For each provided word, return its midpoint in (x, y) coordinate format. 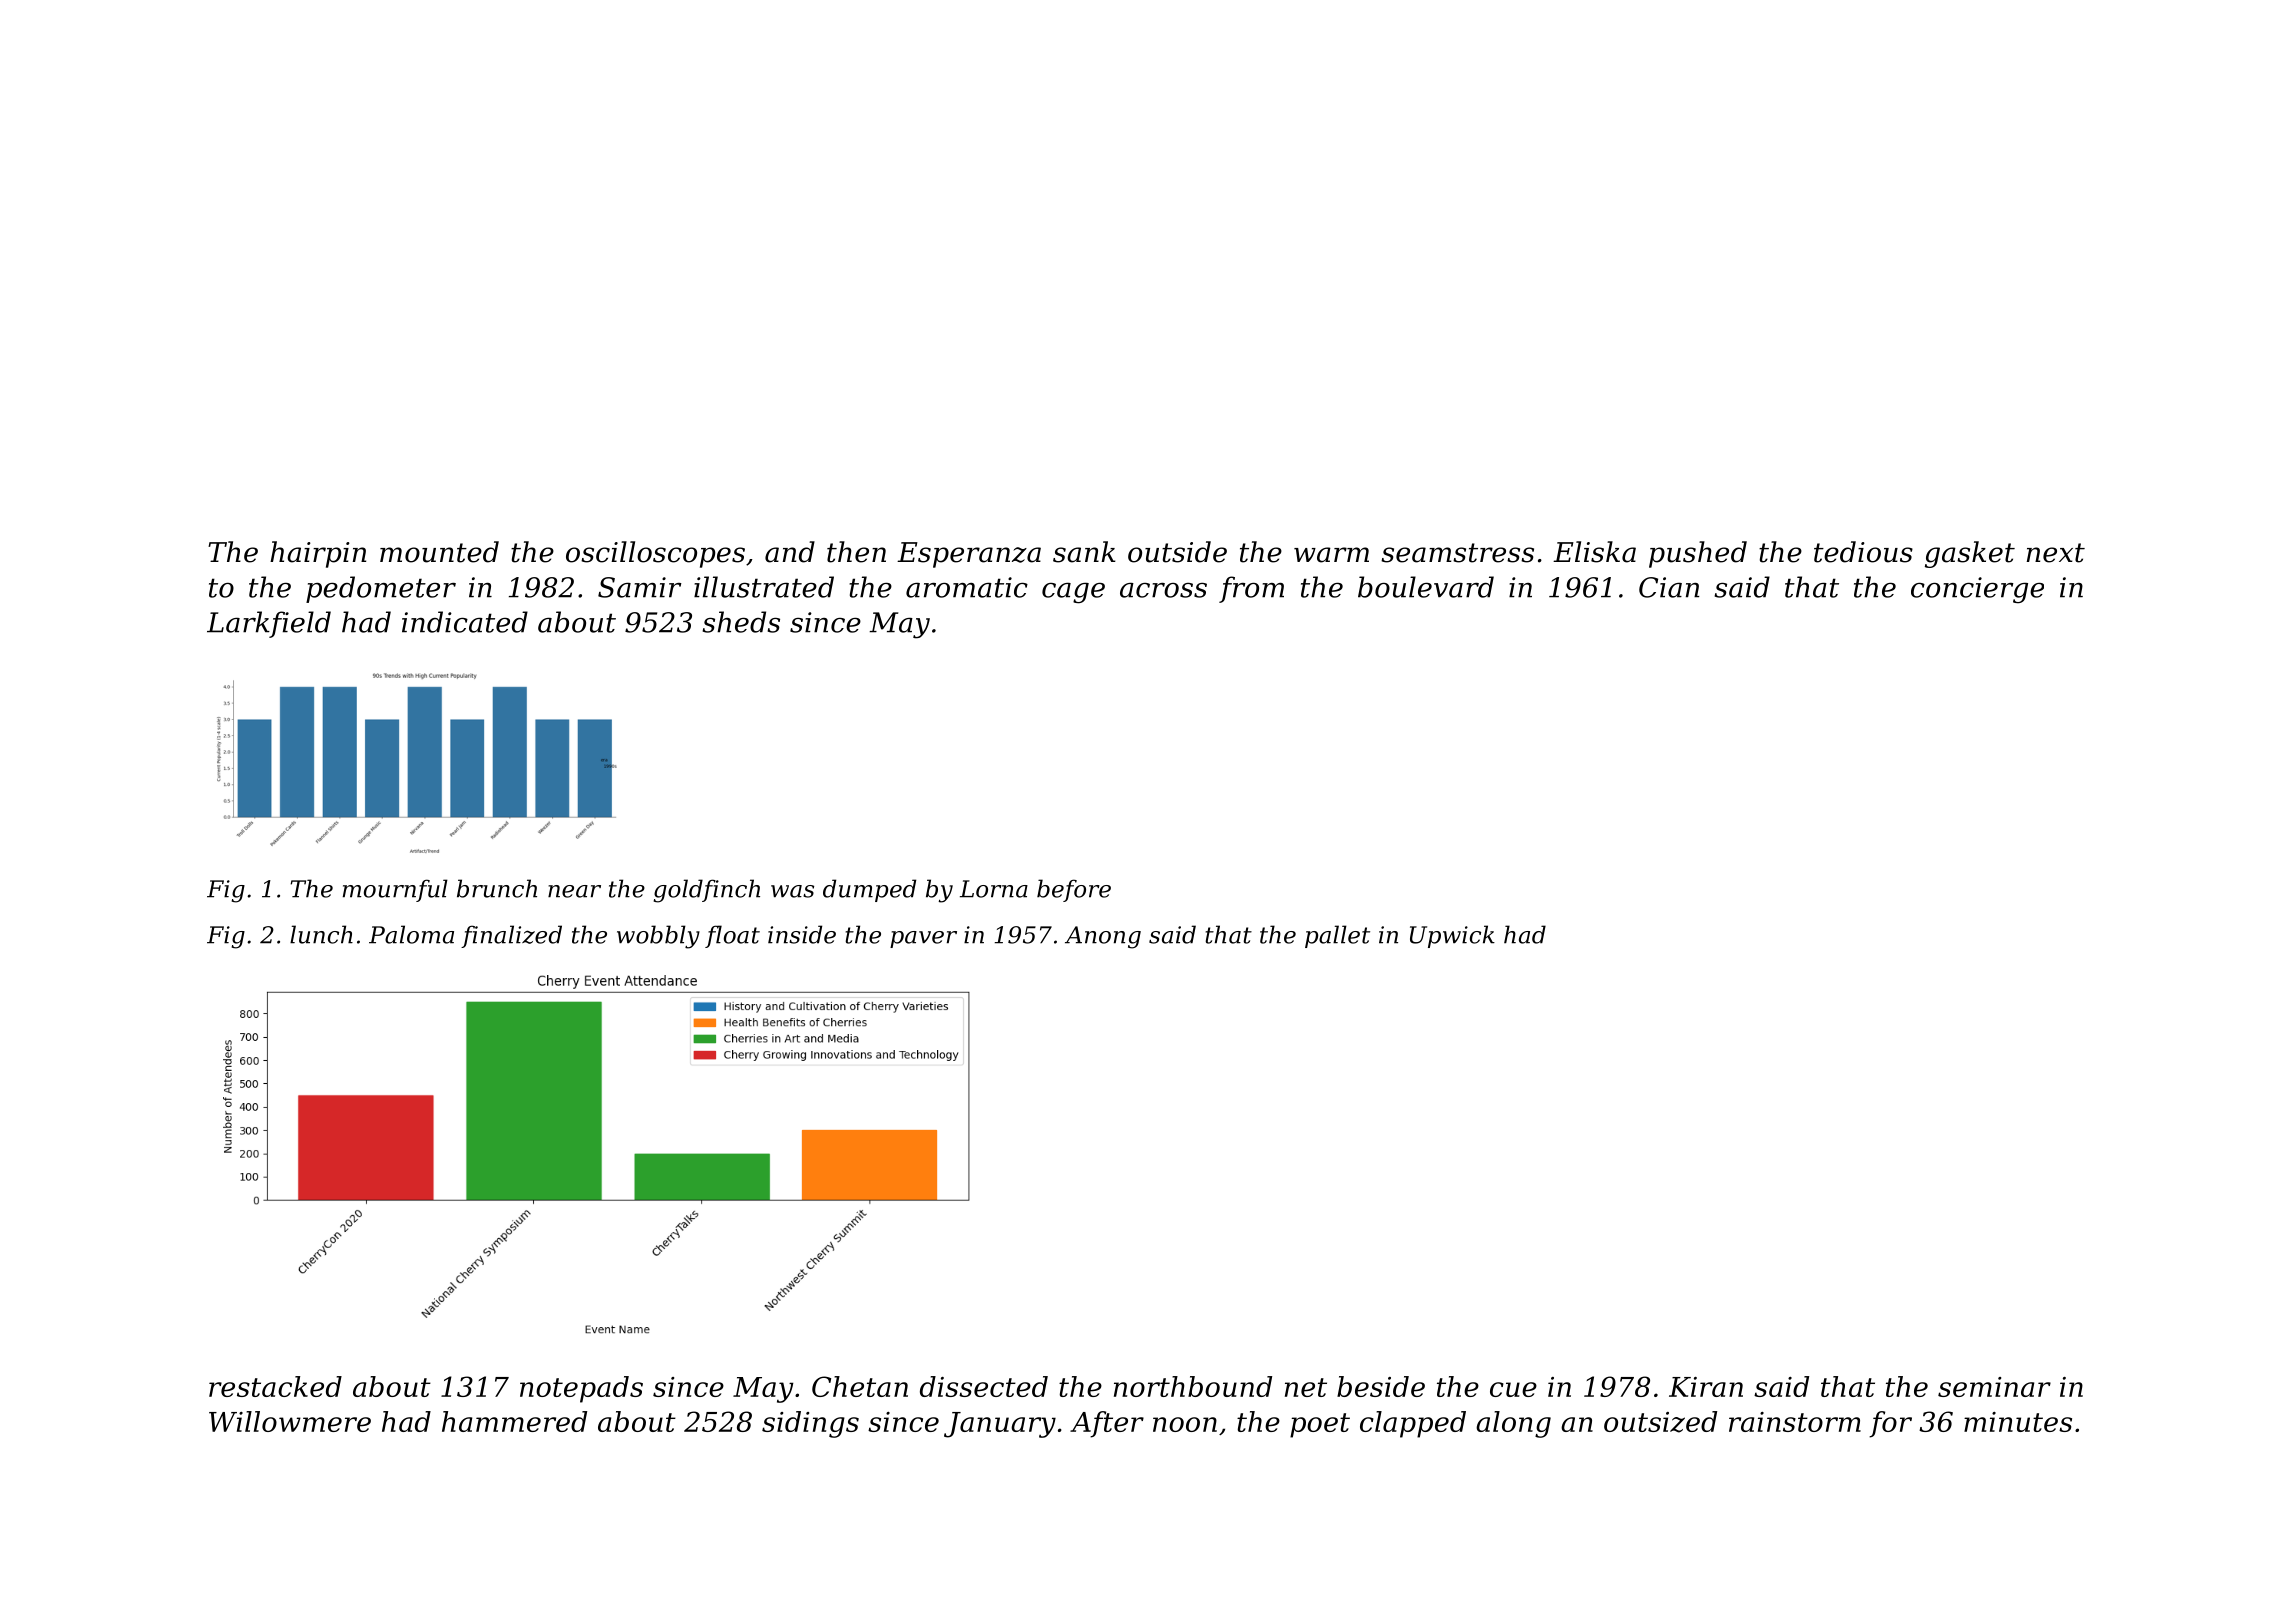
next (2056, 553)
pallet (1337, 936)
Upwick (1452, 936)
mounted (439, 552)
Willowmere (290, 1421)
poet (1320, 1425)
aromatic (967, 587)
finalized (511, 936)
